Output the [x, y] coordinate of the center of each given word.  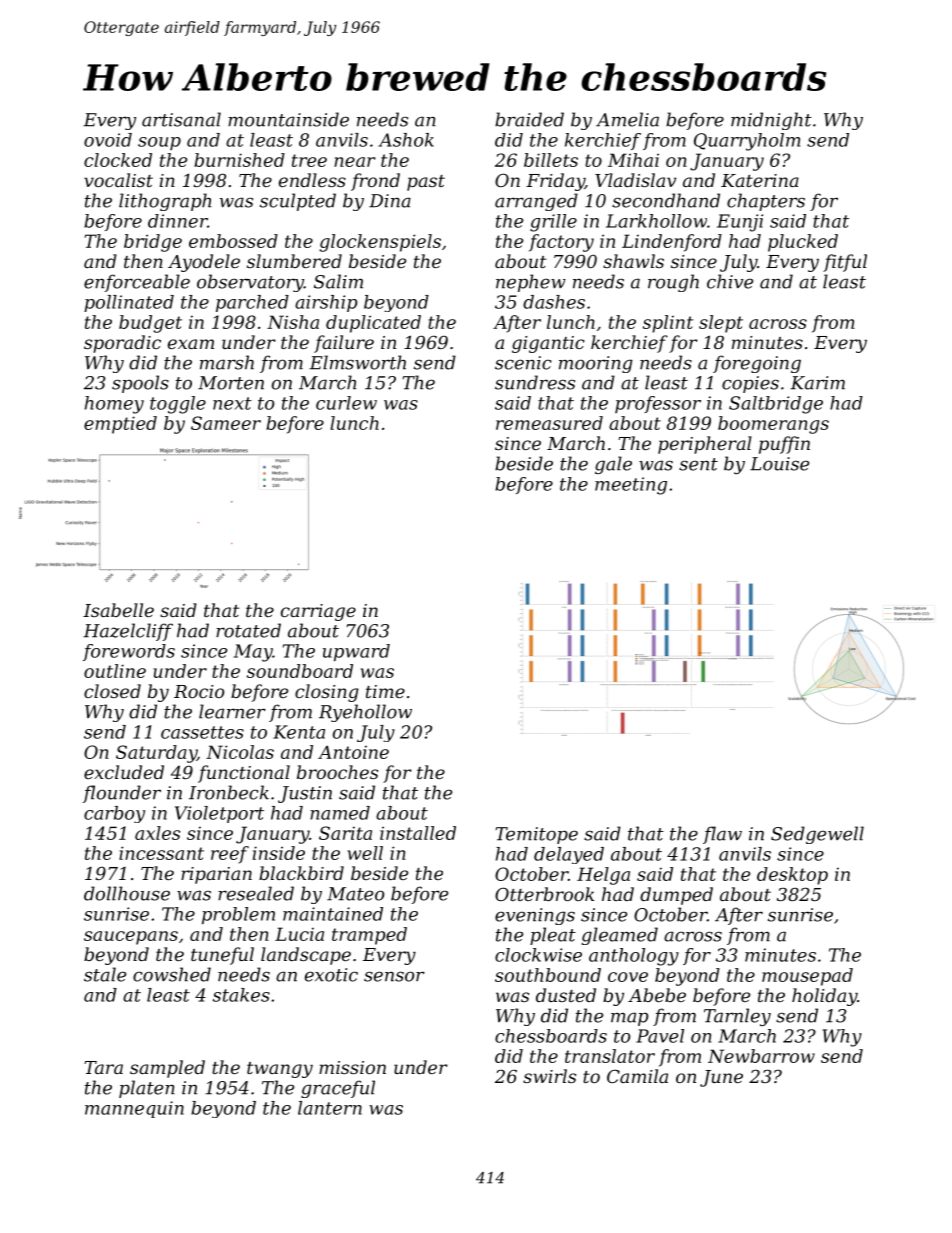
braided [529, 119]
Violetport [219, 814]
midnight [771, 121]
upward [356, 652]
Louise [779, 464]
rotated [248, 630]
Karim [817, 383]
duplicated [373, 324]
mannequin [134, 1109]
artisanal [181, 119]
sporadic [122, 344]
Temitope [536, 835]
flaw [722, 835]
